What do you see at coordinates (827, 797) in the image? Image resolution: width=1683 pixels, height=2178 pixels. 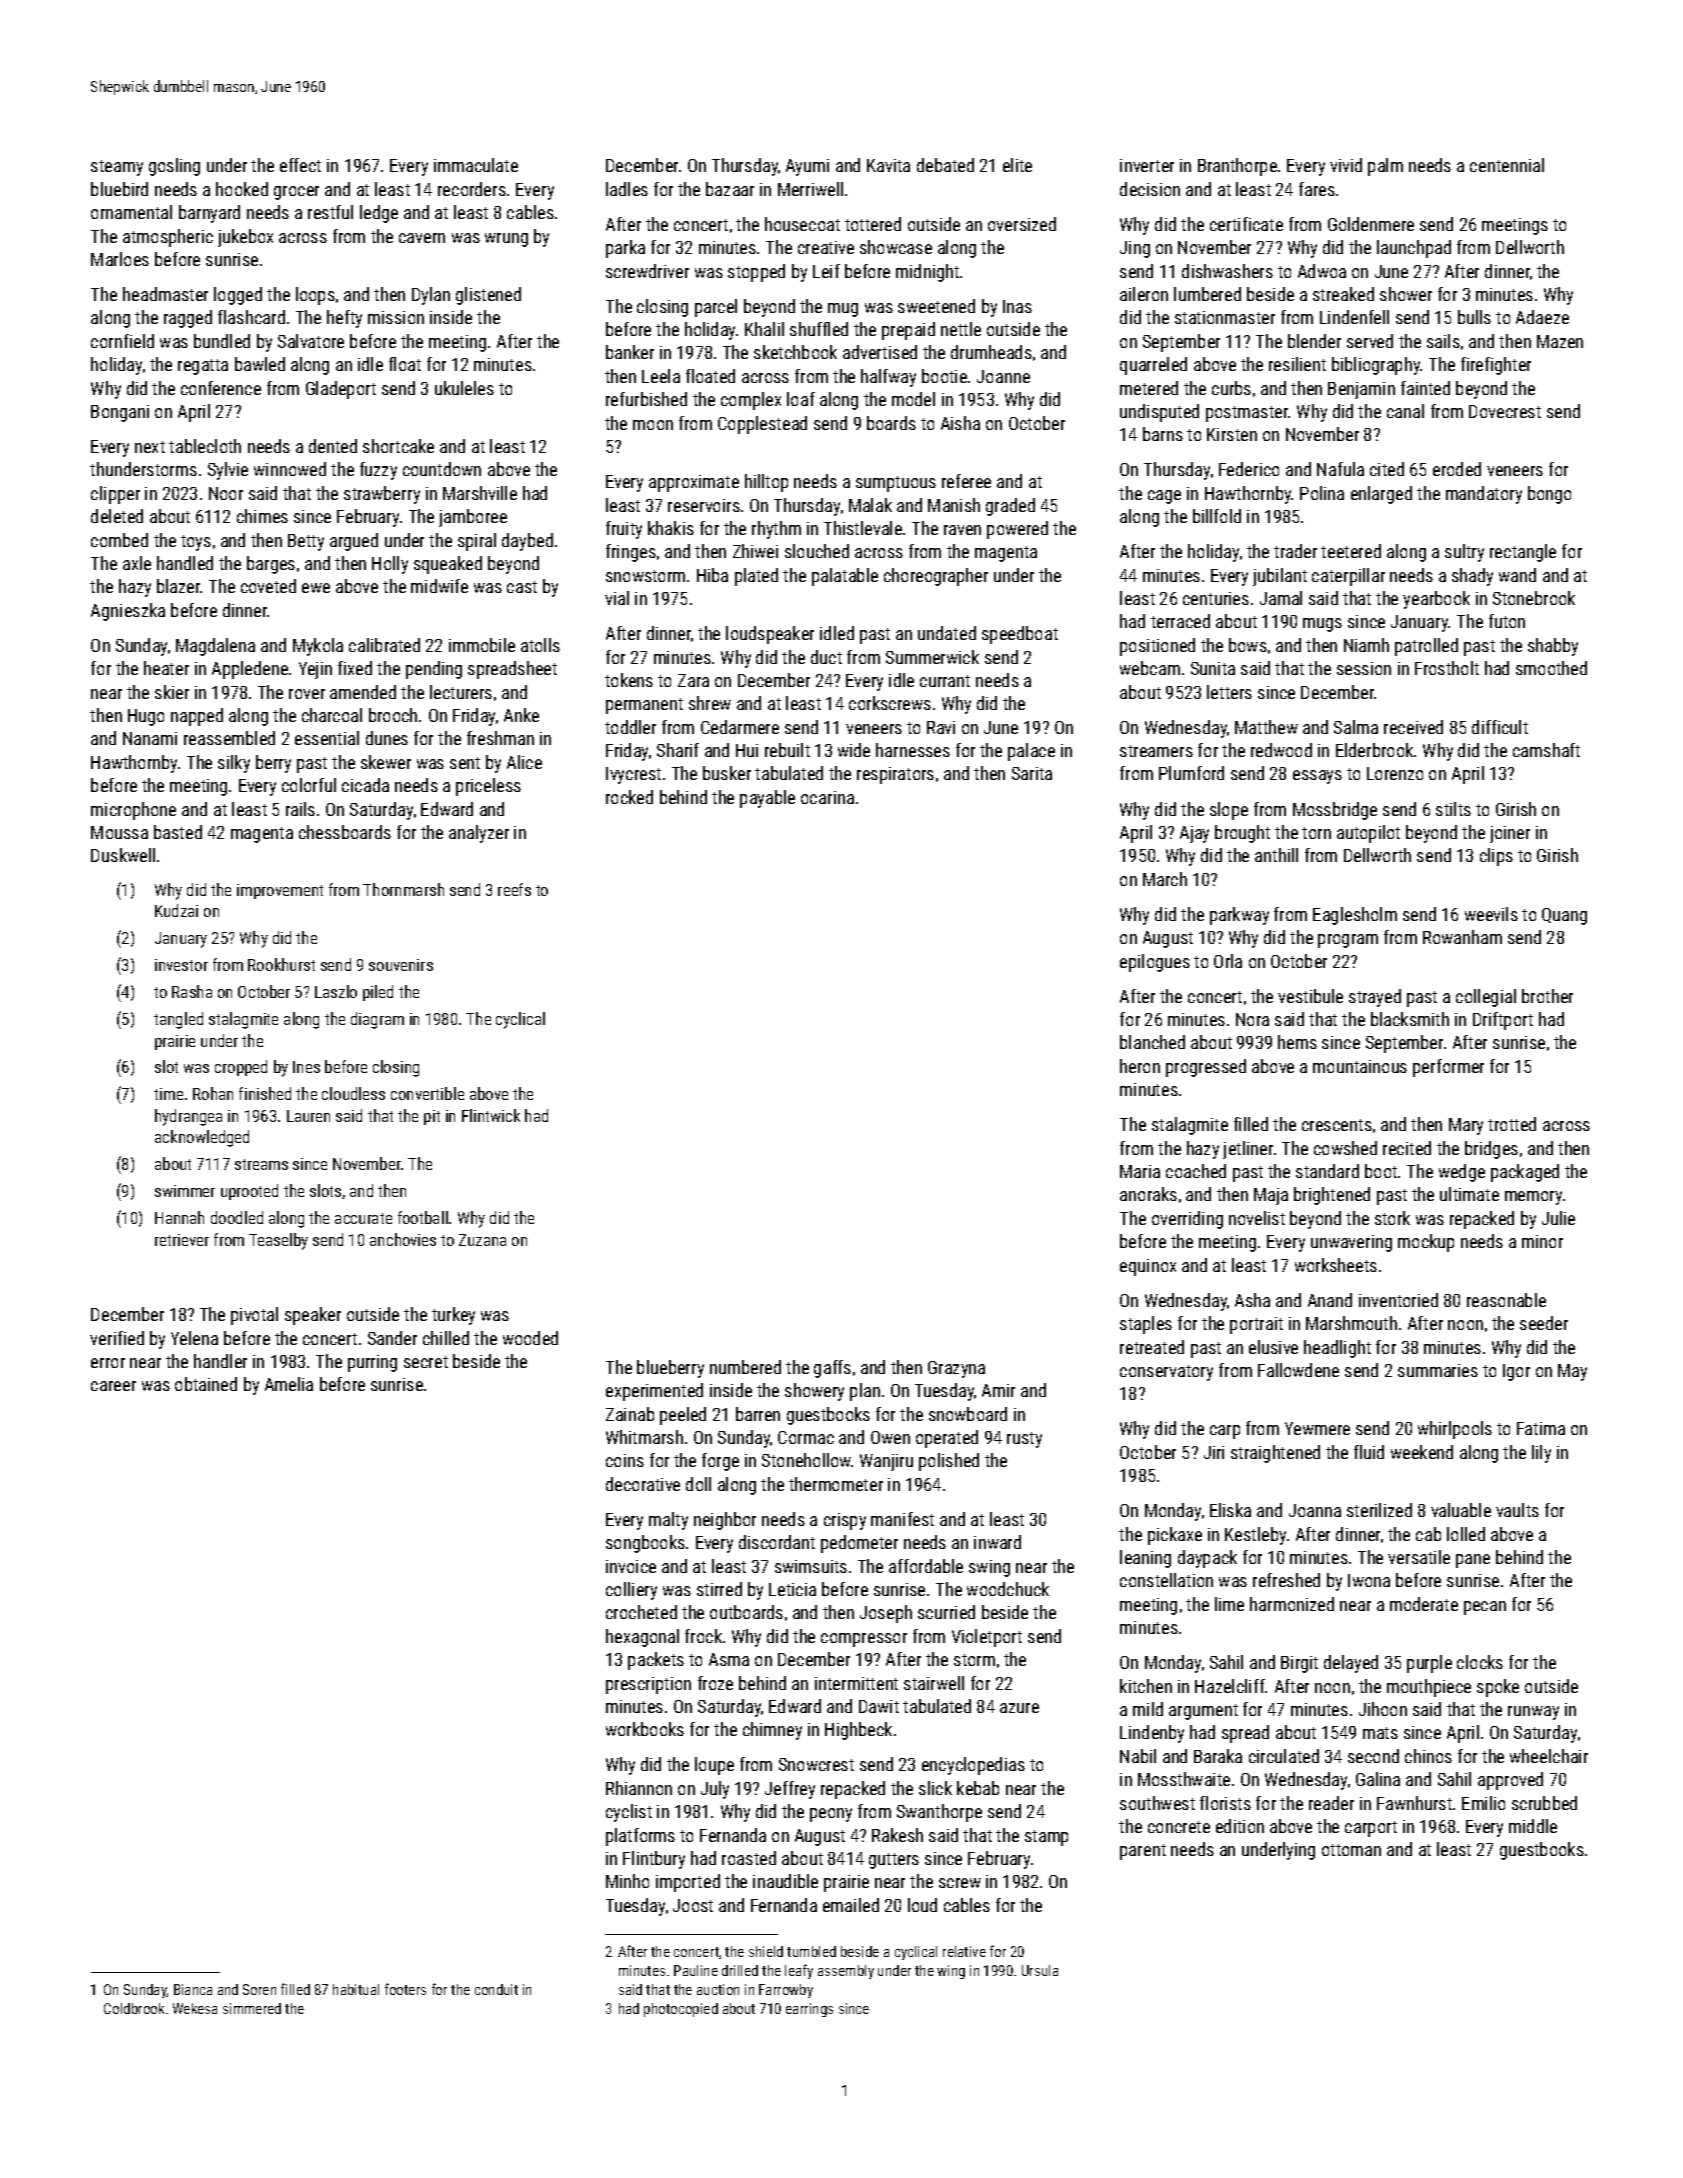 I see `ocarina` at bounding box center [827, 797].
